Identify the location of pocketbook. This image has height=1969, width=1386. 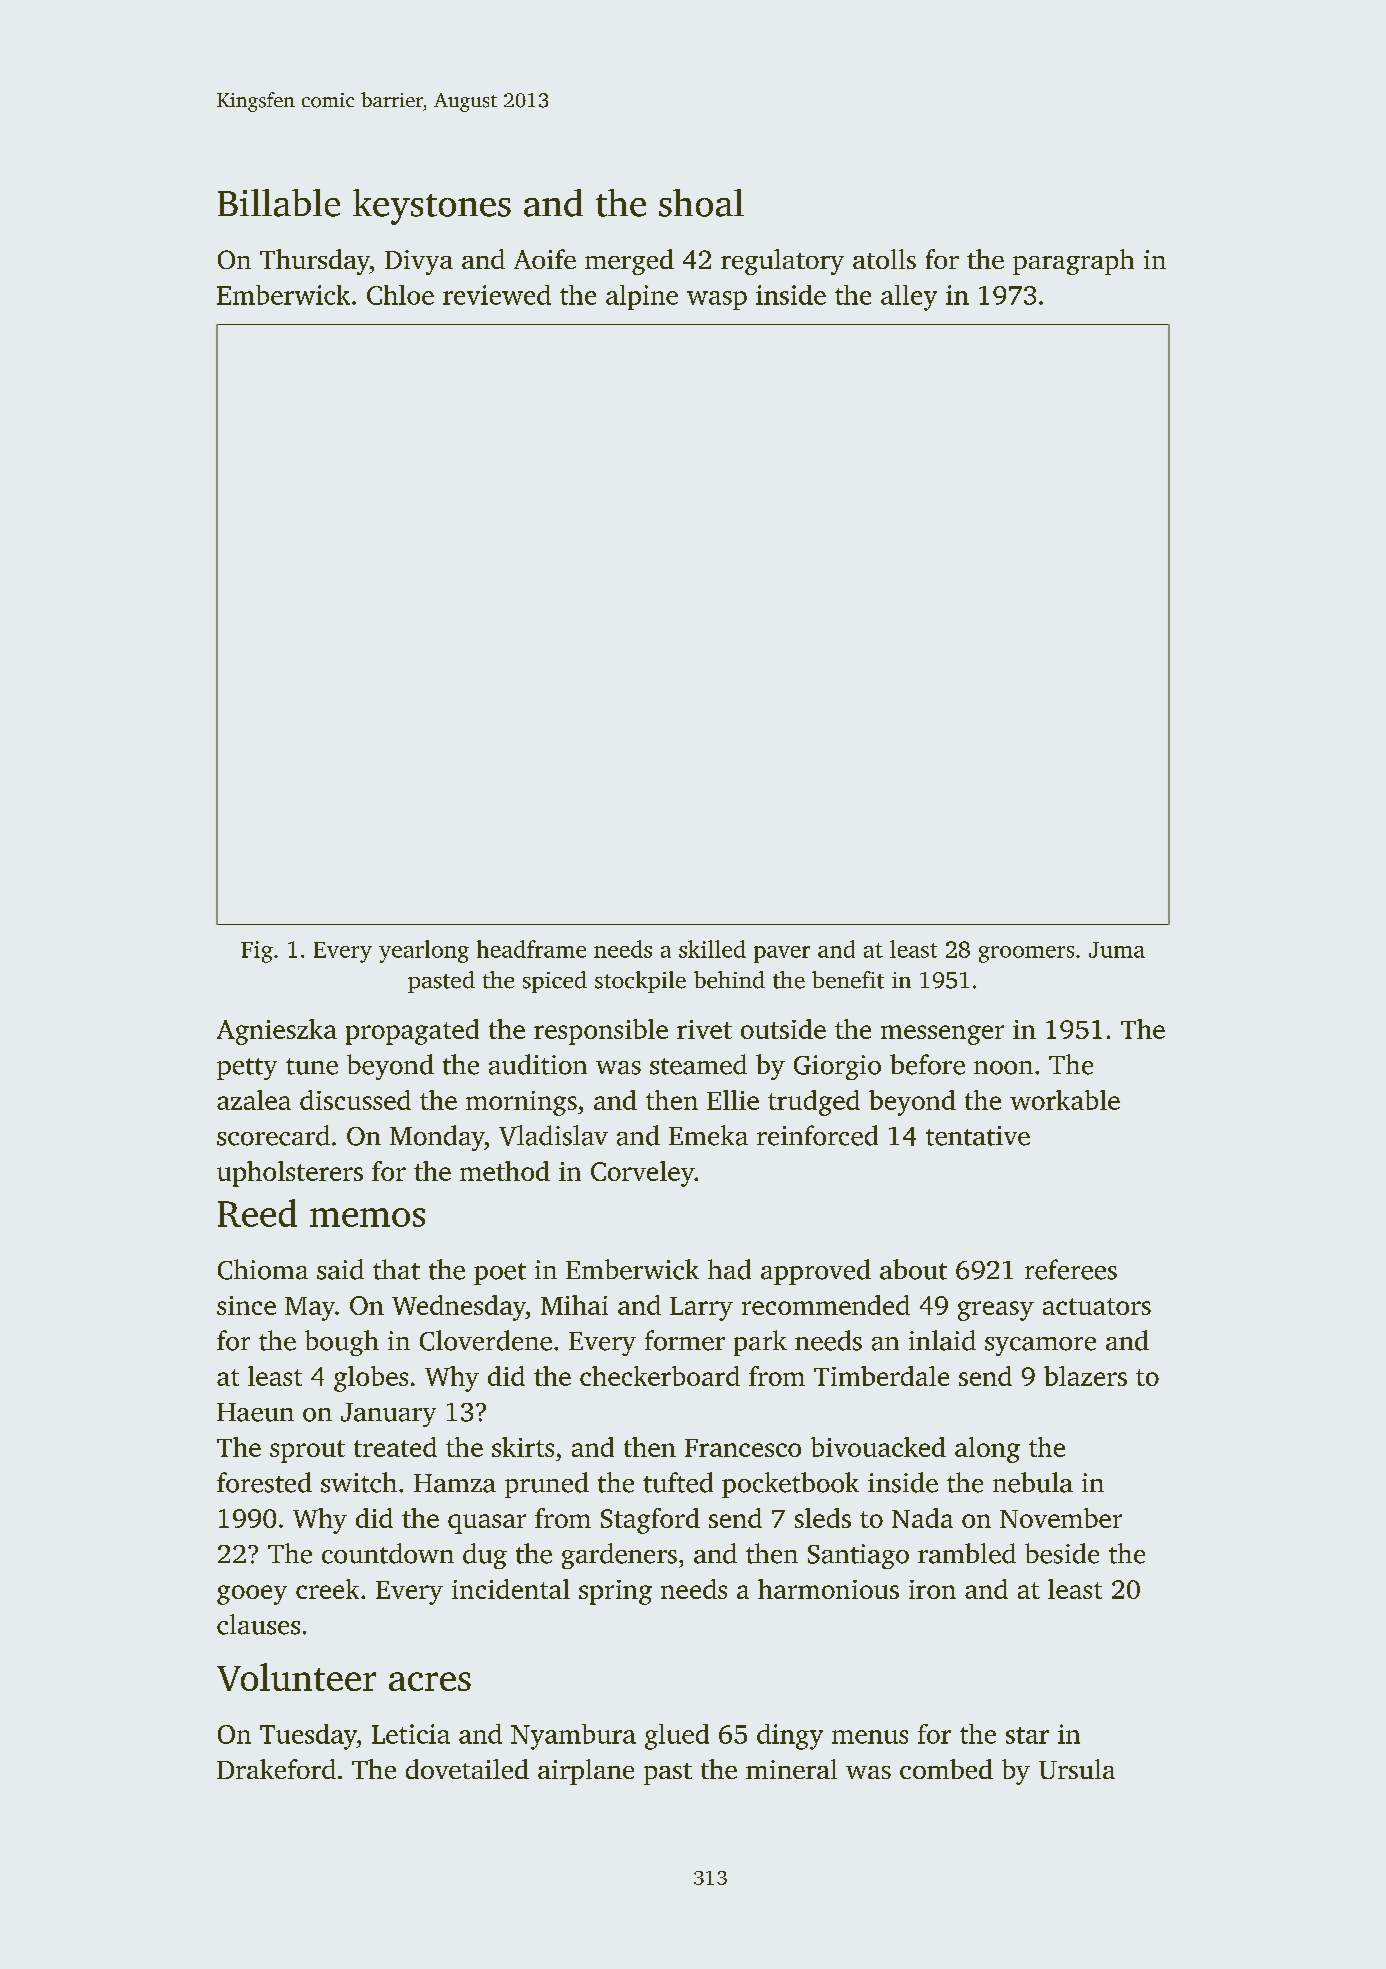
(790, 1485).
